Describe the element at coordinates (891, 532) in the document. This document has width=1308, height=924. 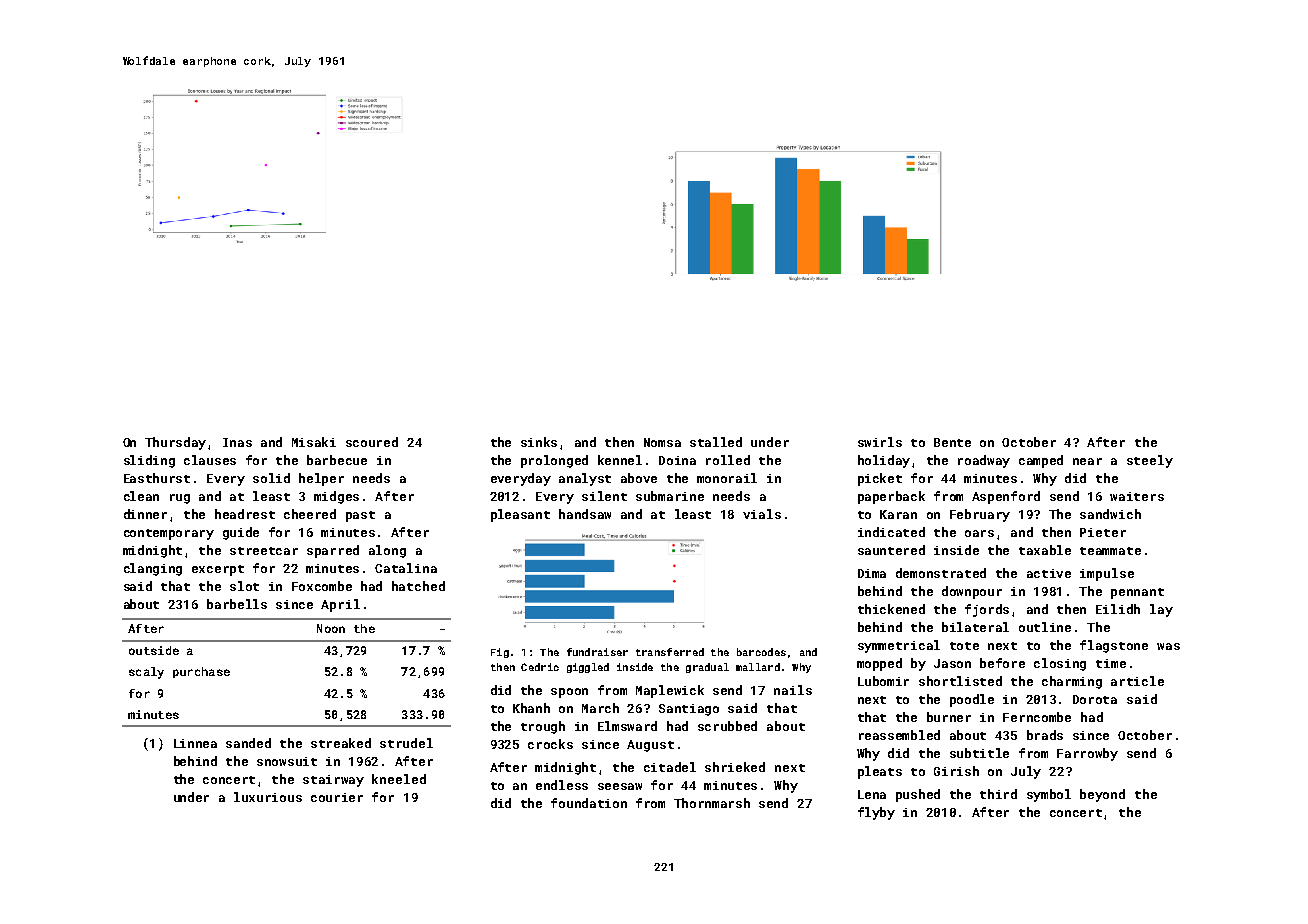
I see `indicated` at that location.
